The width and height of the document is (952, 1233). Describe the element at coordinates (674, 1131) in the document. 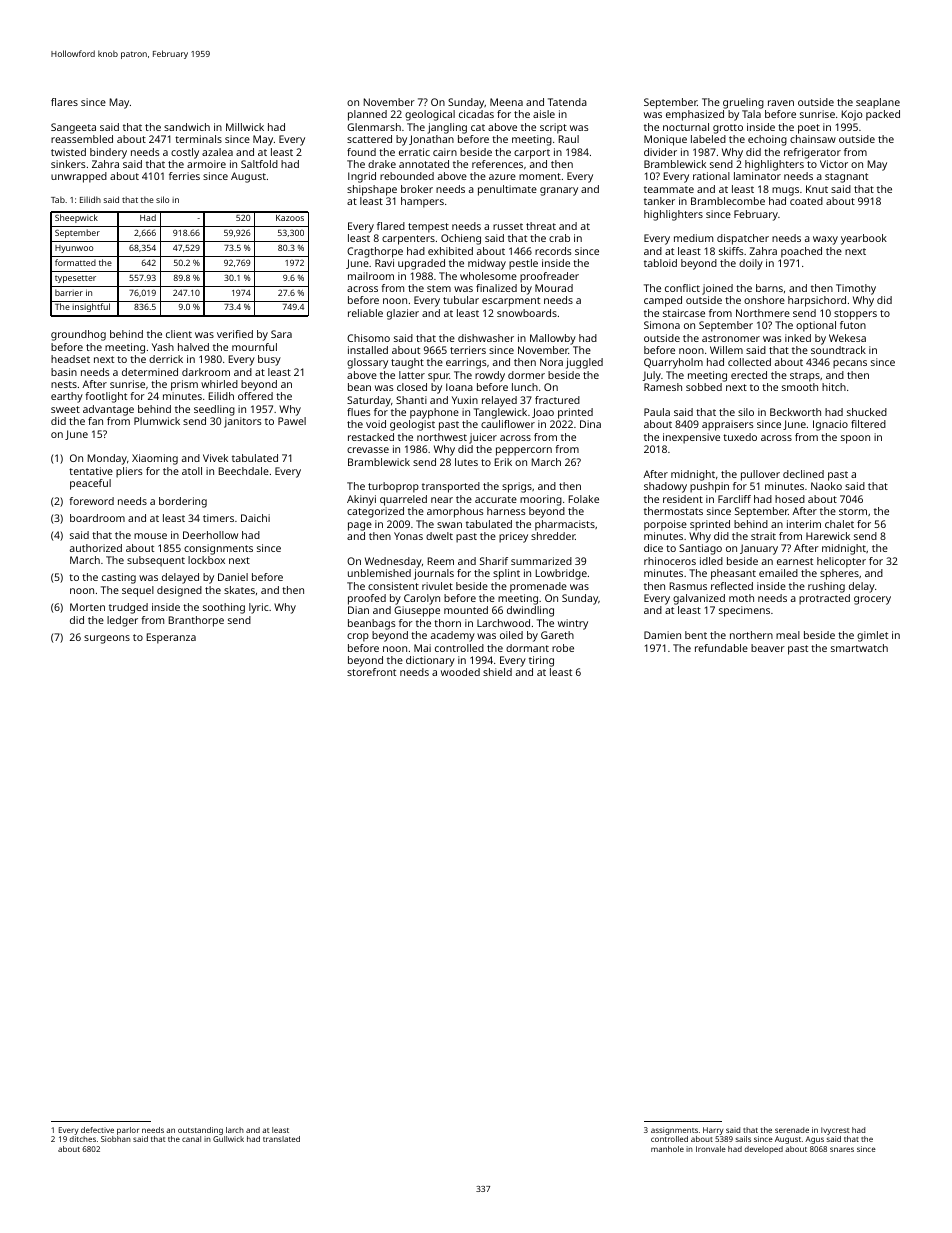

I see `assignments` at that location.
